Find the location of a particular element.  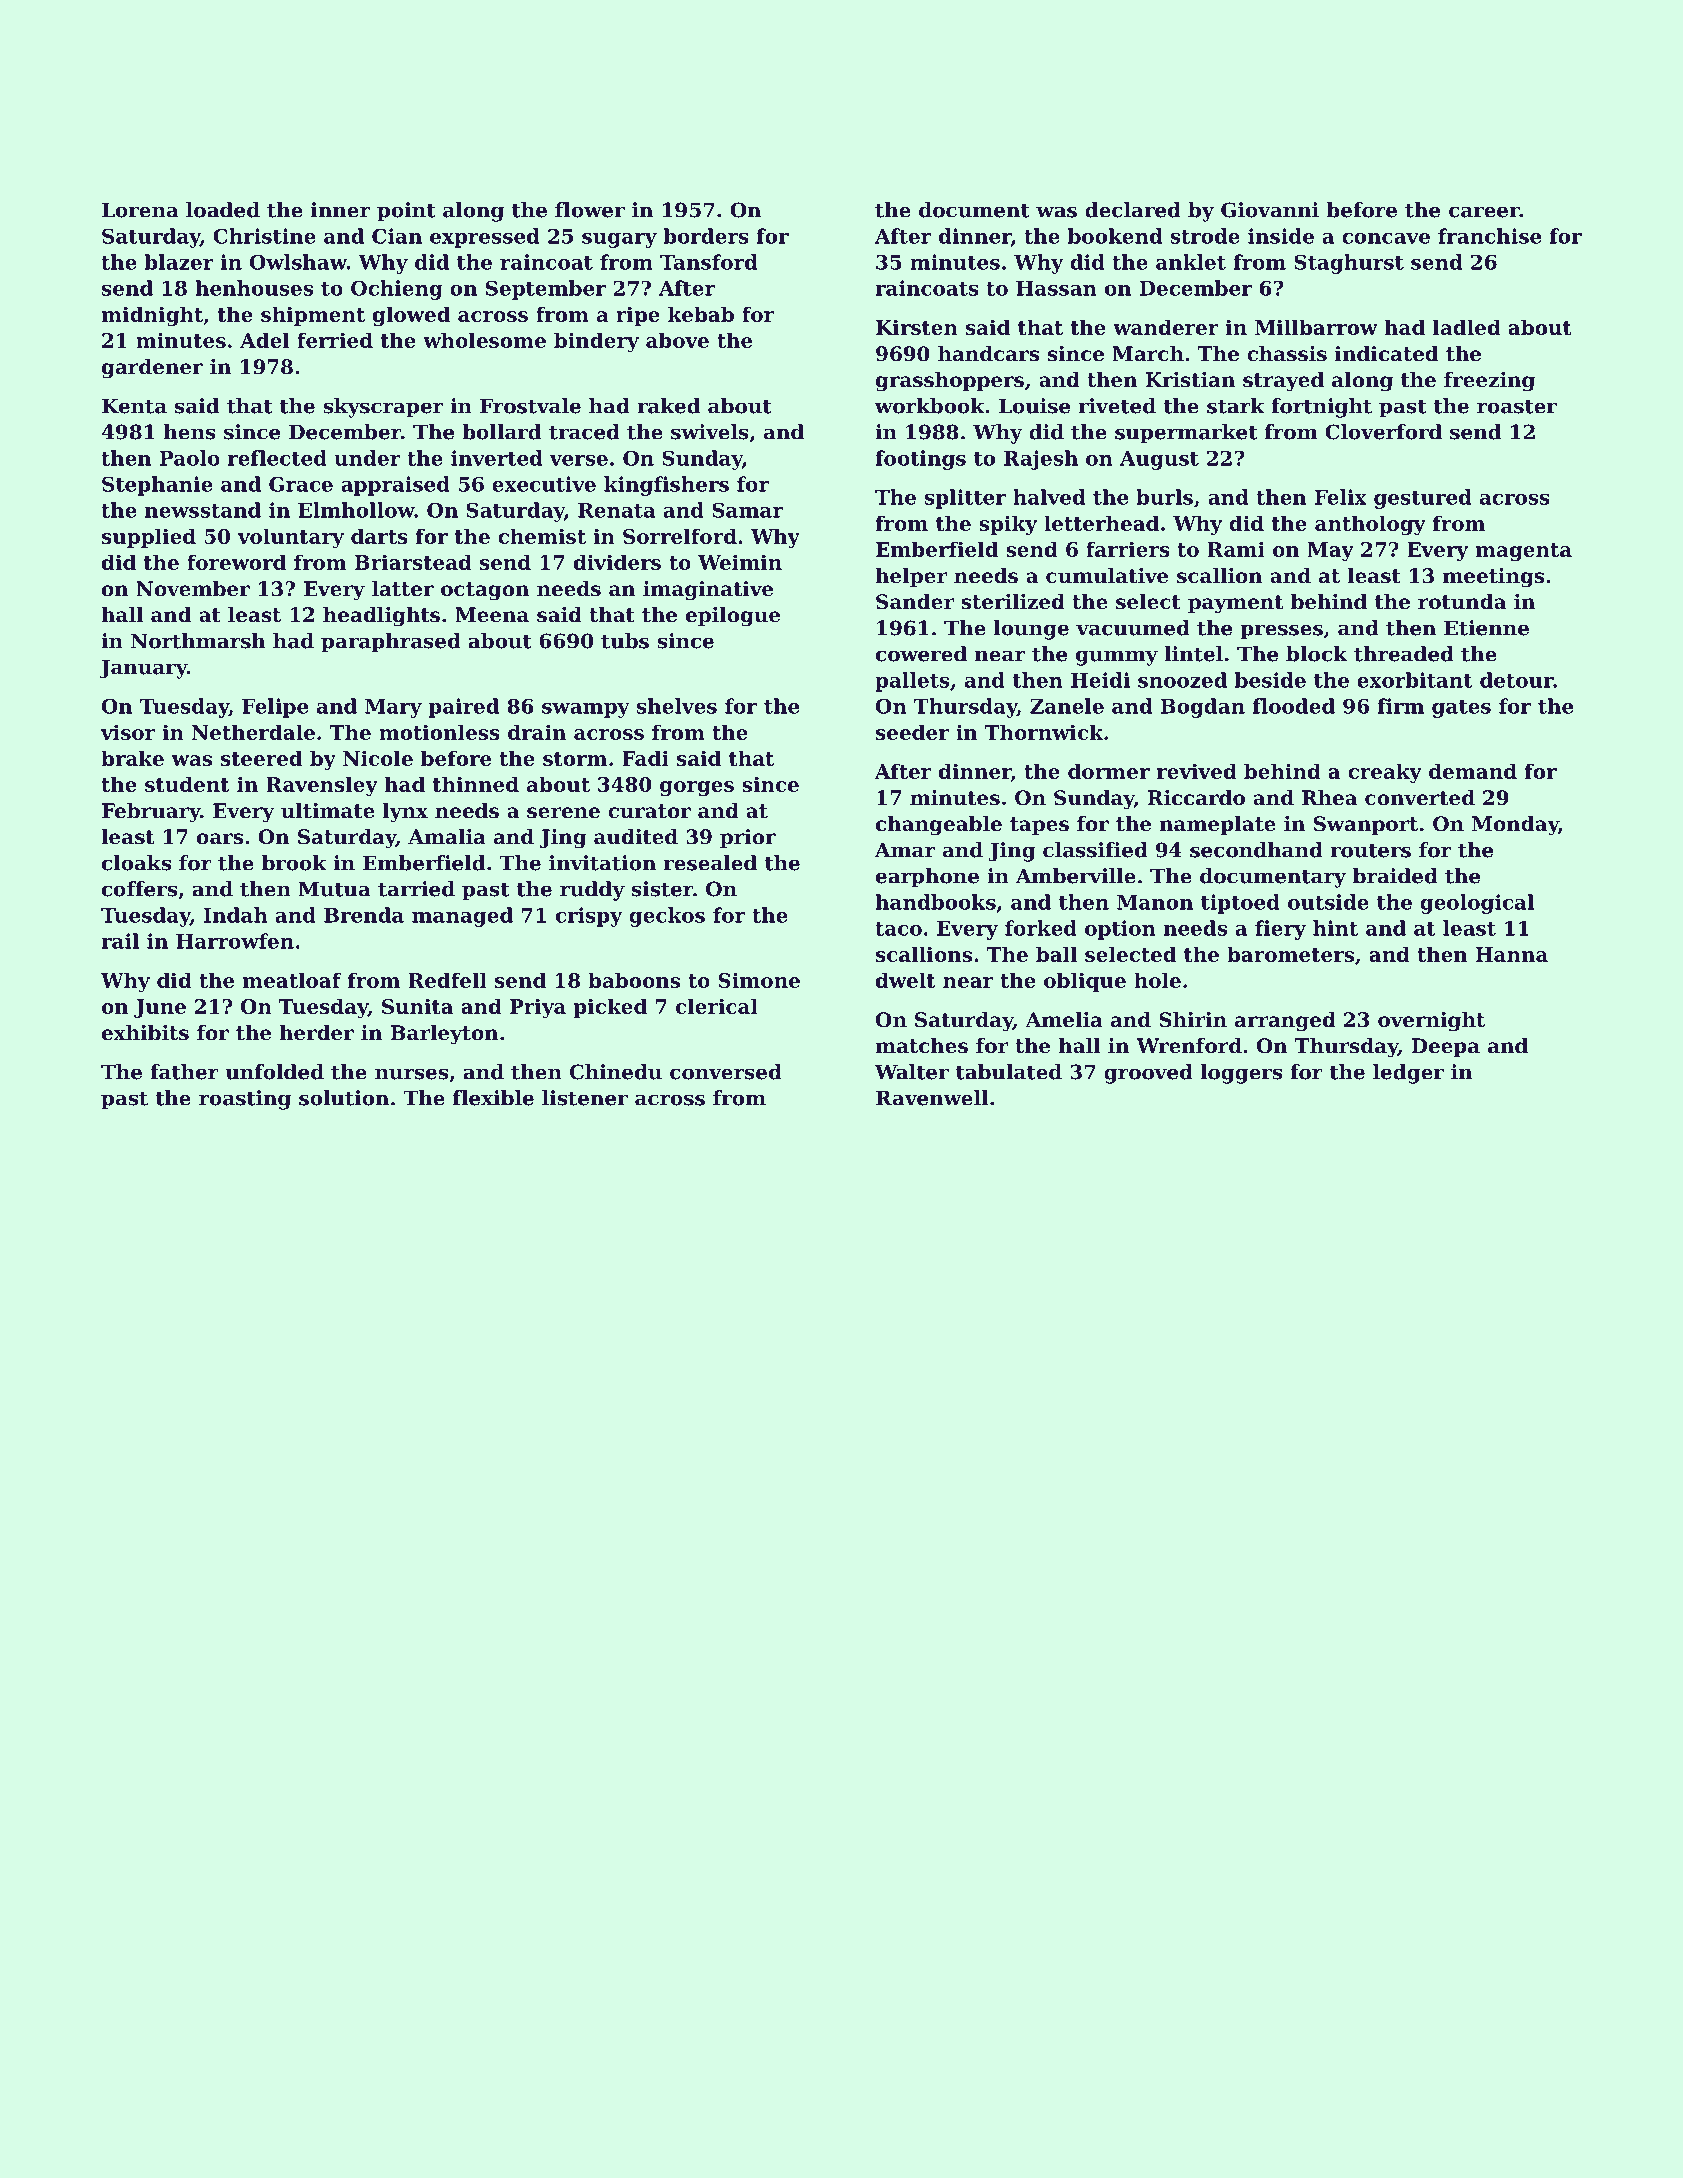

Tansford is located at coordinates (709, 262).
